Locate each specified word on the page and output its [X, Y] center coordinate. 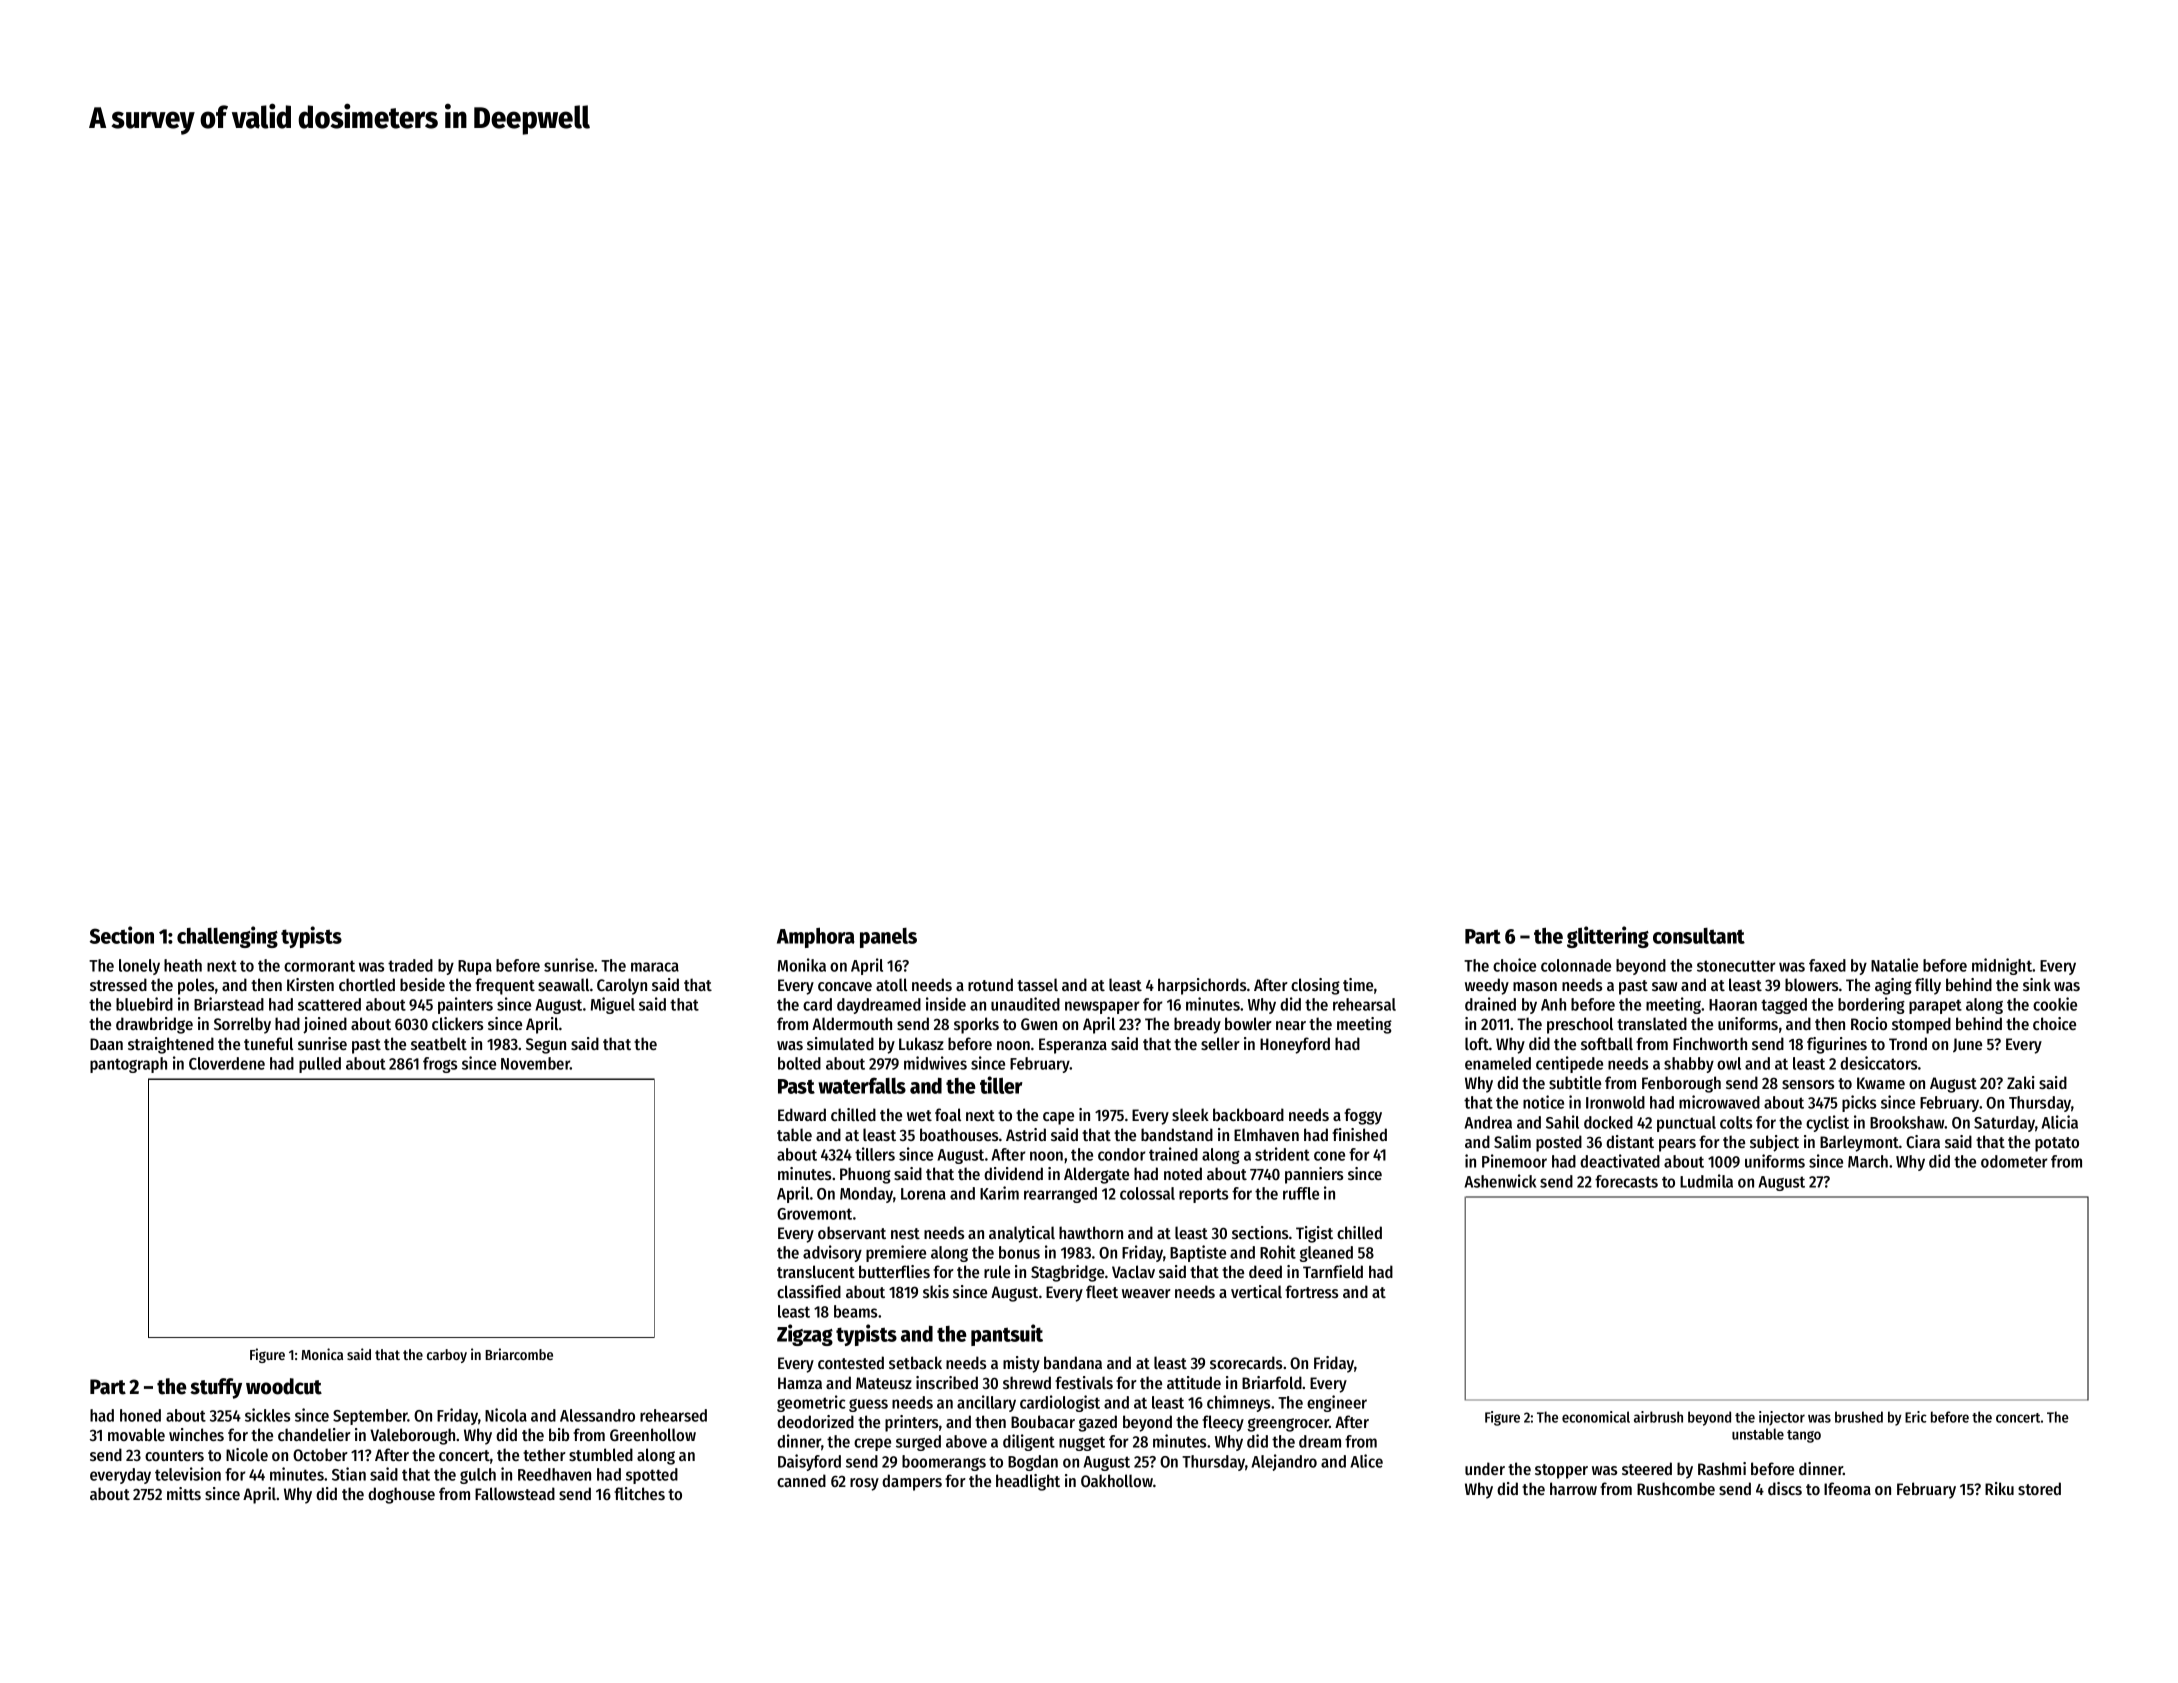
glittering [1608, 937]
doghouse [401, 1495]
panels [888, 938]
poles [196, 986]
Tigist [1314, 1234]
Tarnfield [1333, 1271]
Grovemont [814, 1214]
